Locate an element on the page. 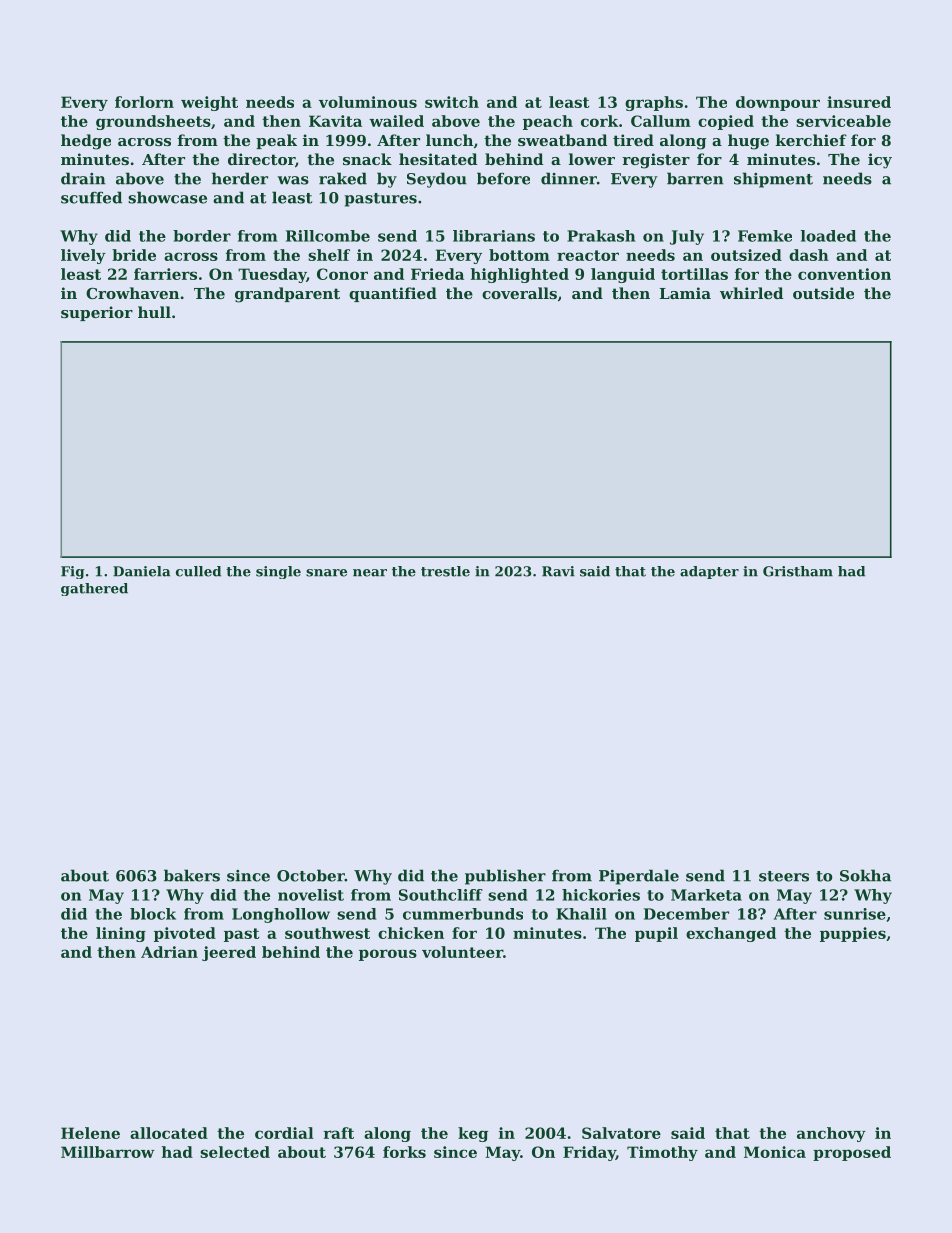  Callum is located at coordinates (661, 121).
